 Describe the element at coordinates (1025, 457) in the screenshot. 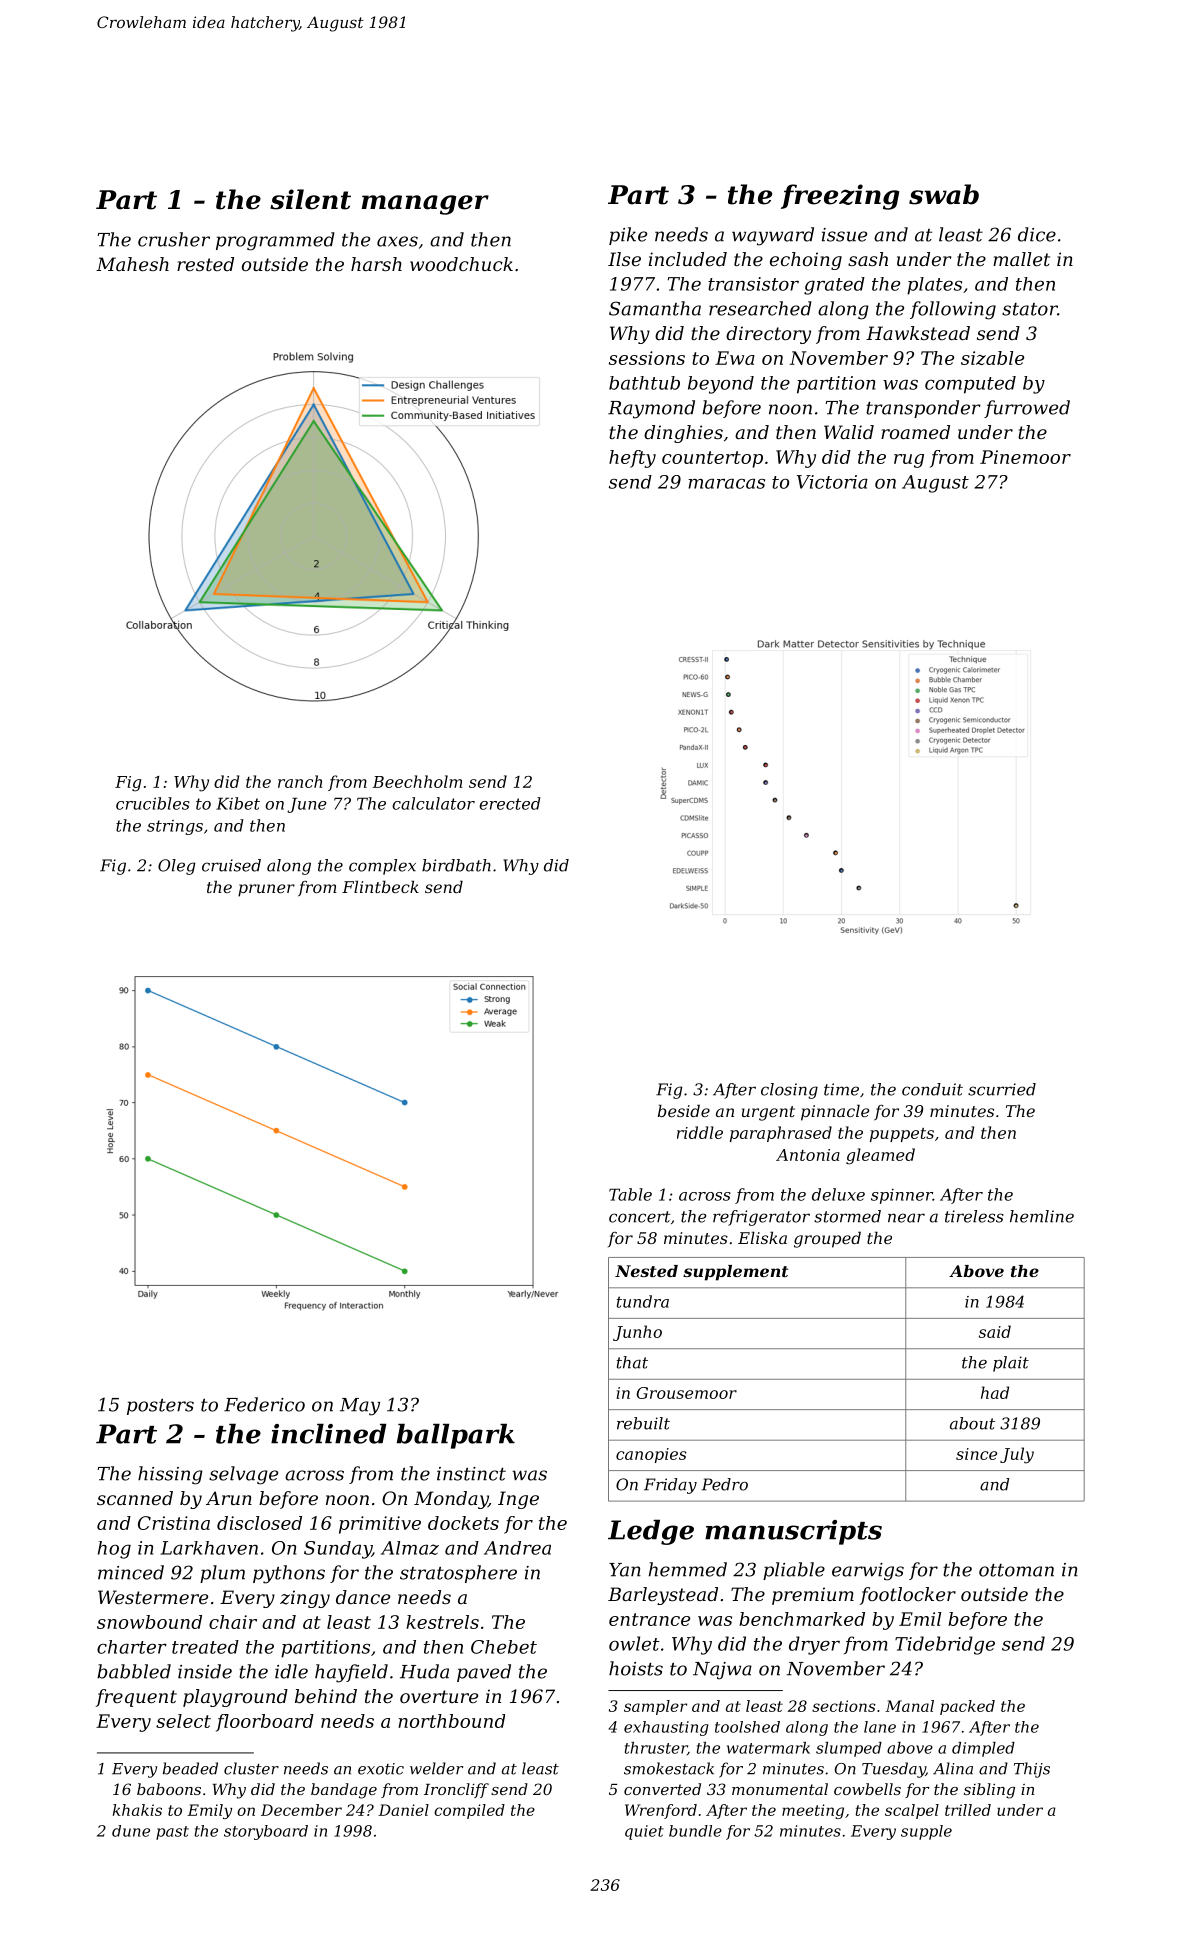

I see `Pinemoor` at that location.
